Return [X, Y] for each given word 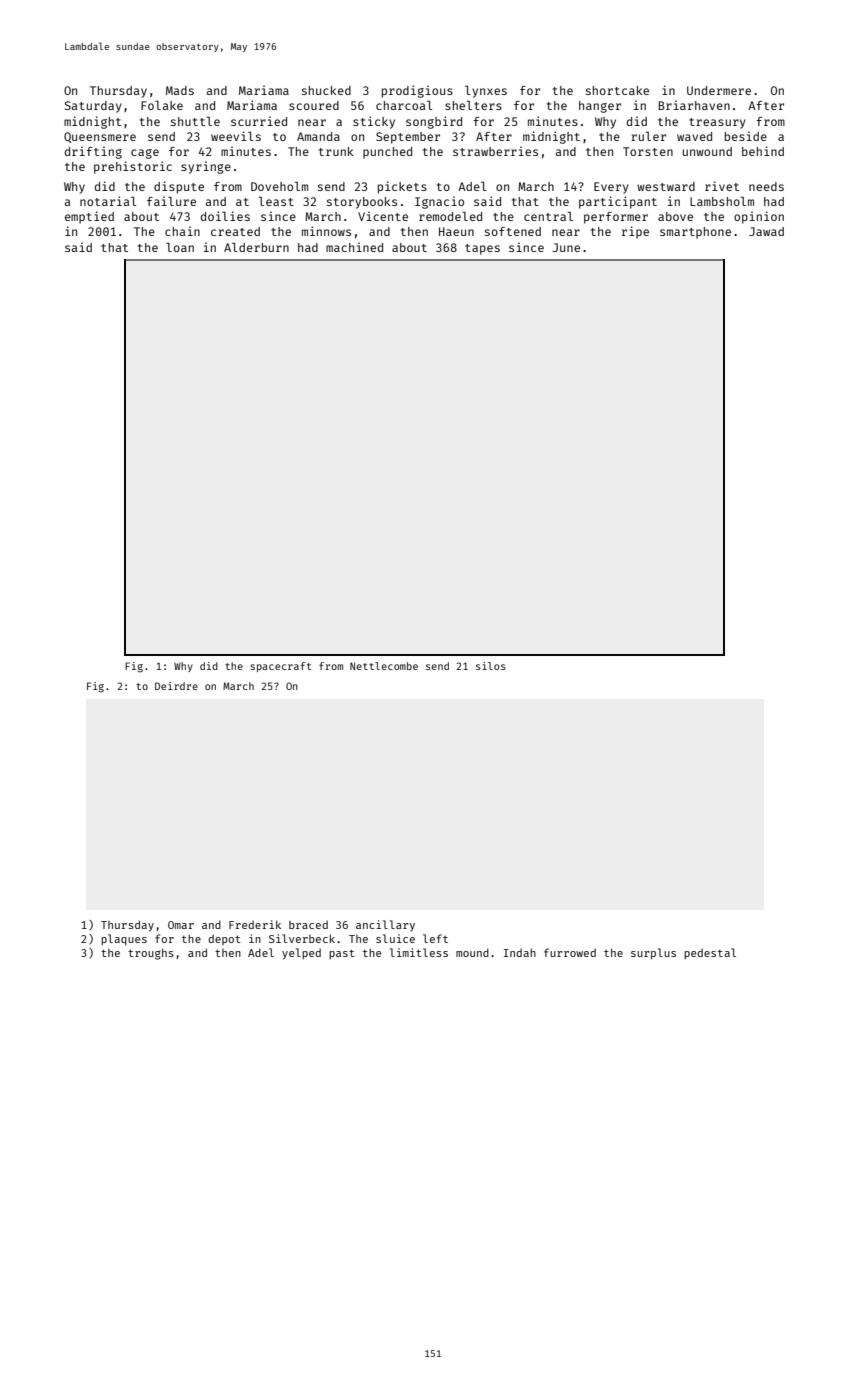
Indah [520, 952]
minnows [326, 231]
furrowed [570, 952]
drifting [93, 152]
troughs [151, 954]
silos [491, 666]
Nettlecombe [384, 666]
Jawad [766, 231]
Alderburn [256, 247]
